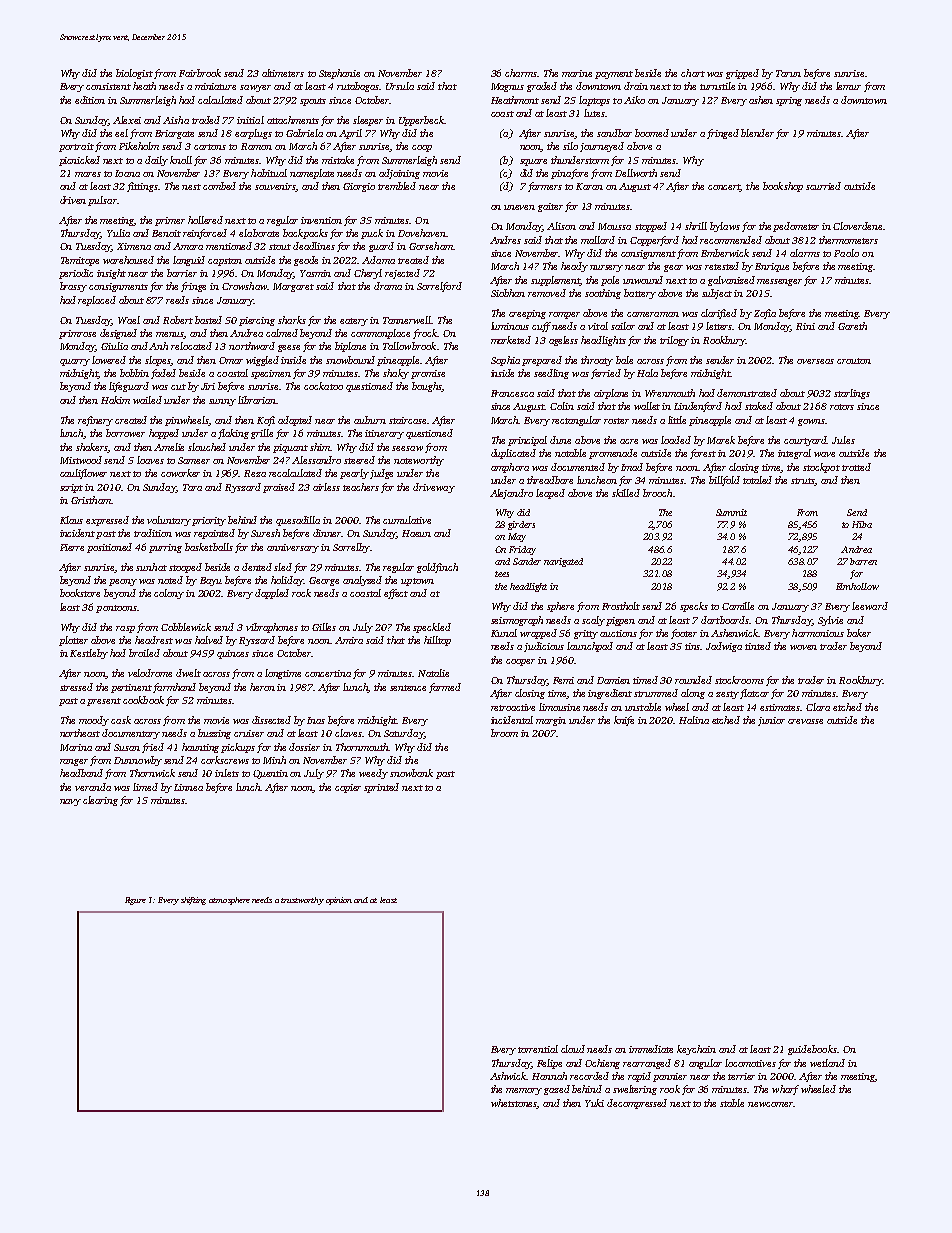 The width and height of the screenshot is (952, 1233). Describe the element at coordinates (381, 474) in the screenshot. I see `judge` at that location.
